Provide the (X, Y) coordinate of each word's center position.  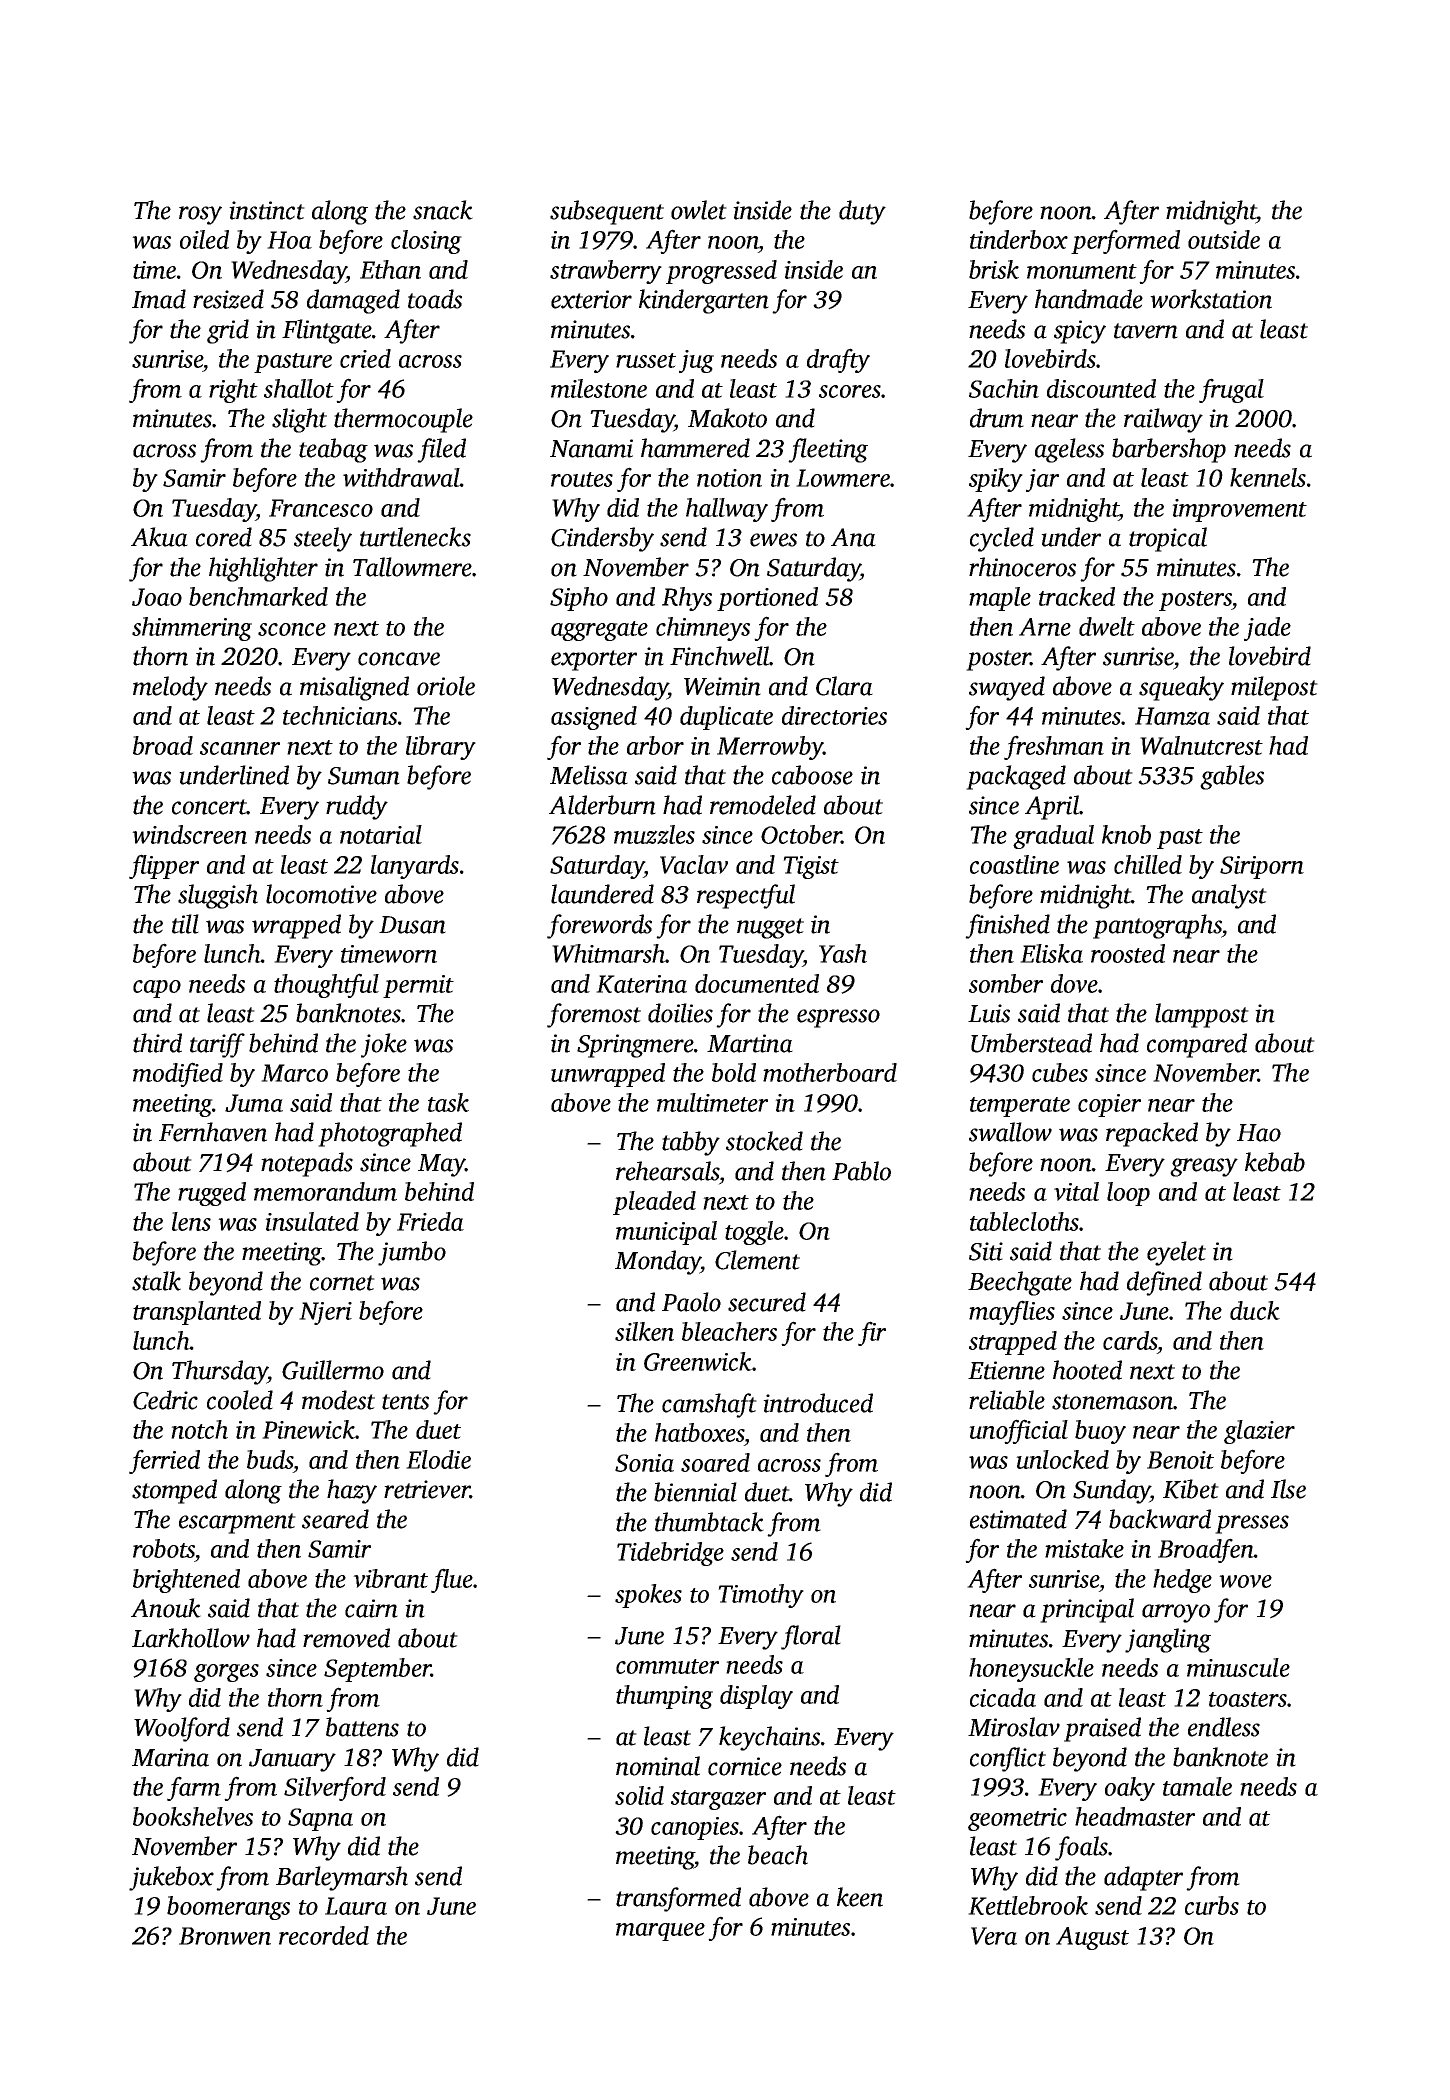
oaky (1130, 1789)
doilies (680, 1013)
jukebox (171, 1878)
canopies (695, 1828)
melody (170, 688)
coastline (1014, 864)
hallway (727, 510)
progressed (721, 272)
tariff (217, 1045)
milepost (1274, 688)
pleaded (654, 1203)
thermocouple (403, 420)
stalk (156, 1281)
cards (1130, 1340)
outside (1224, 239)
